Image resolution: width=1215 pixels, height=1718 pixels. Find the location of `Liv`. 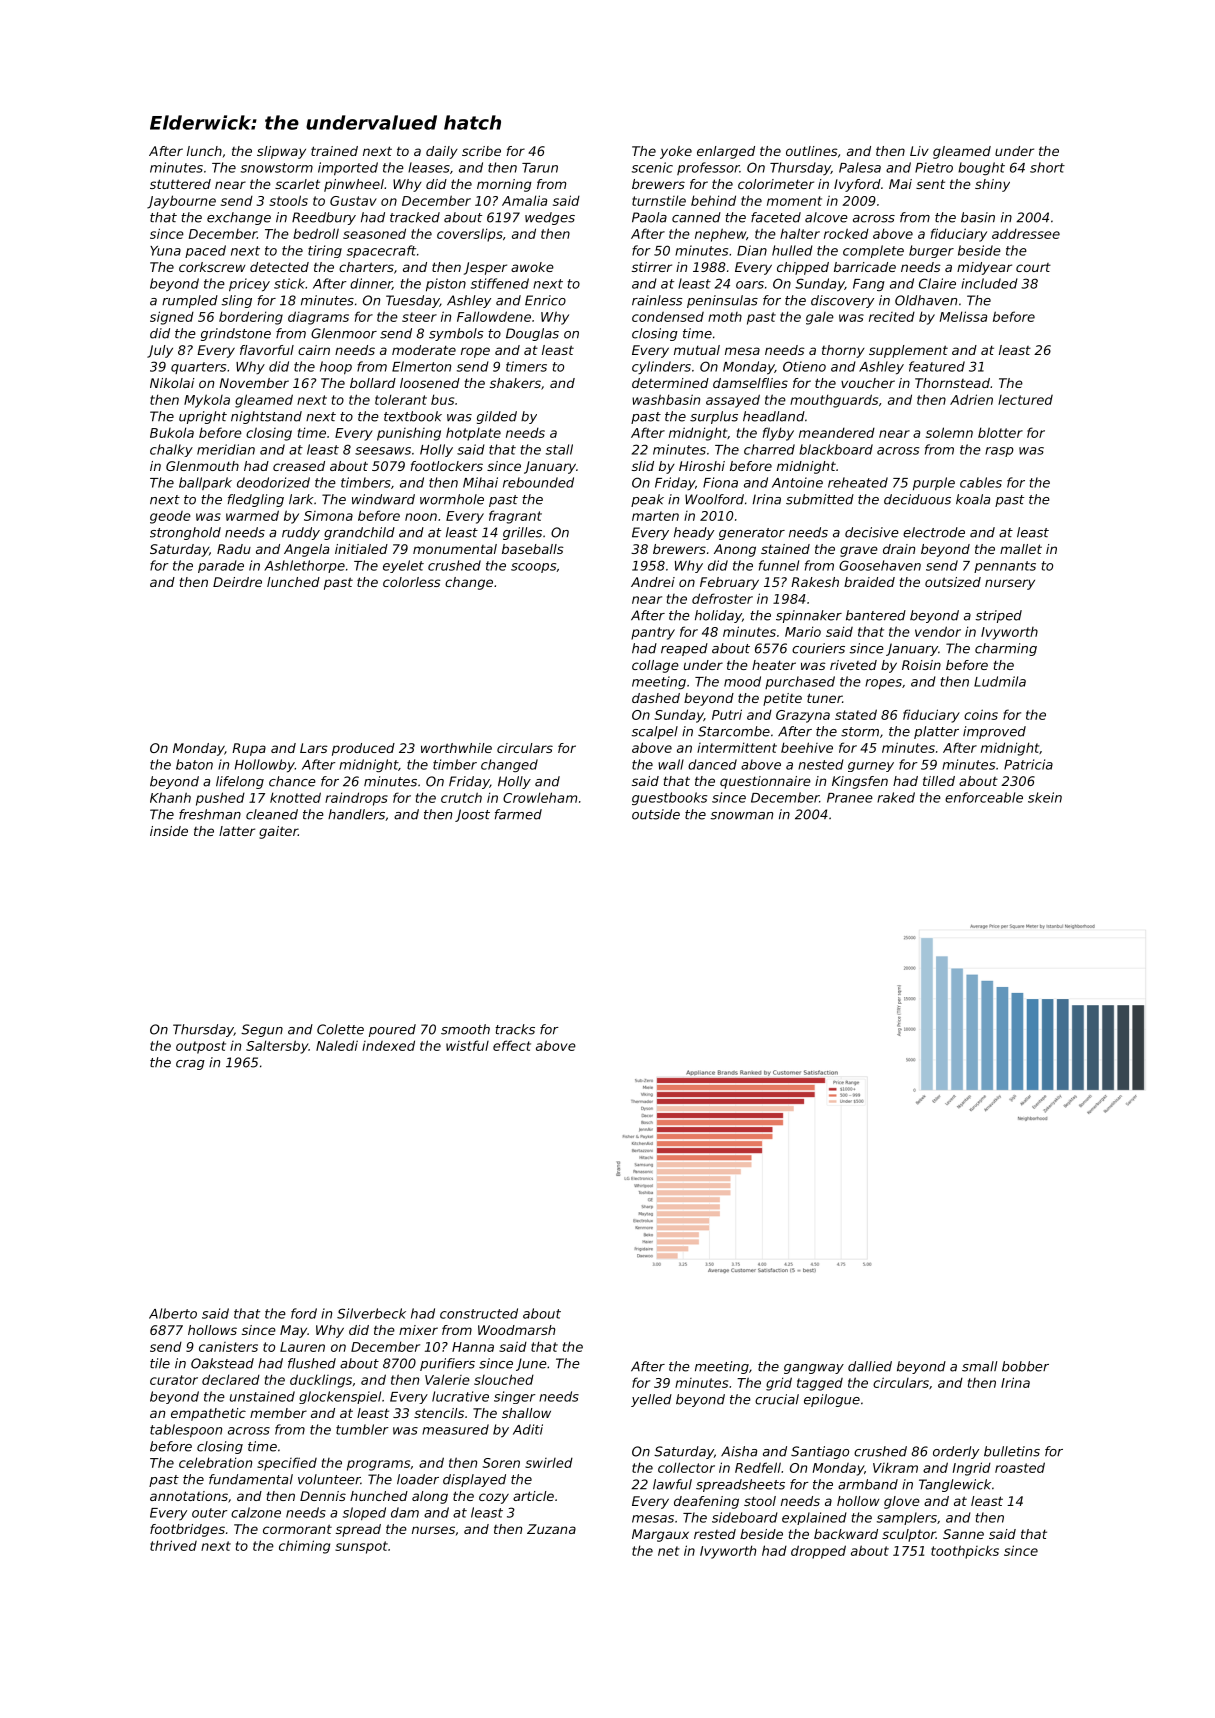

Liv is located at coordinates (919, 151).
